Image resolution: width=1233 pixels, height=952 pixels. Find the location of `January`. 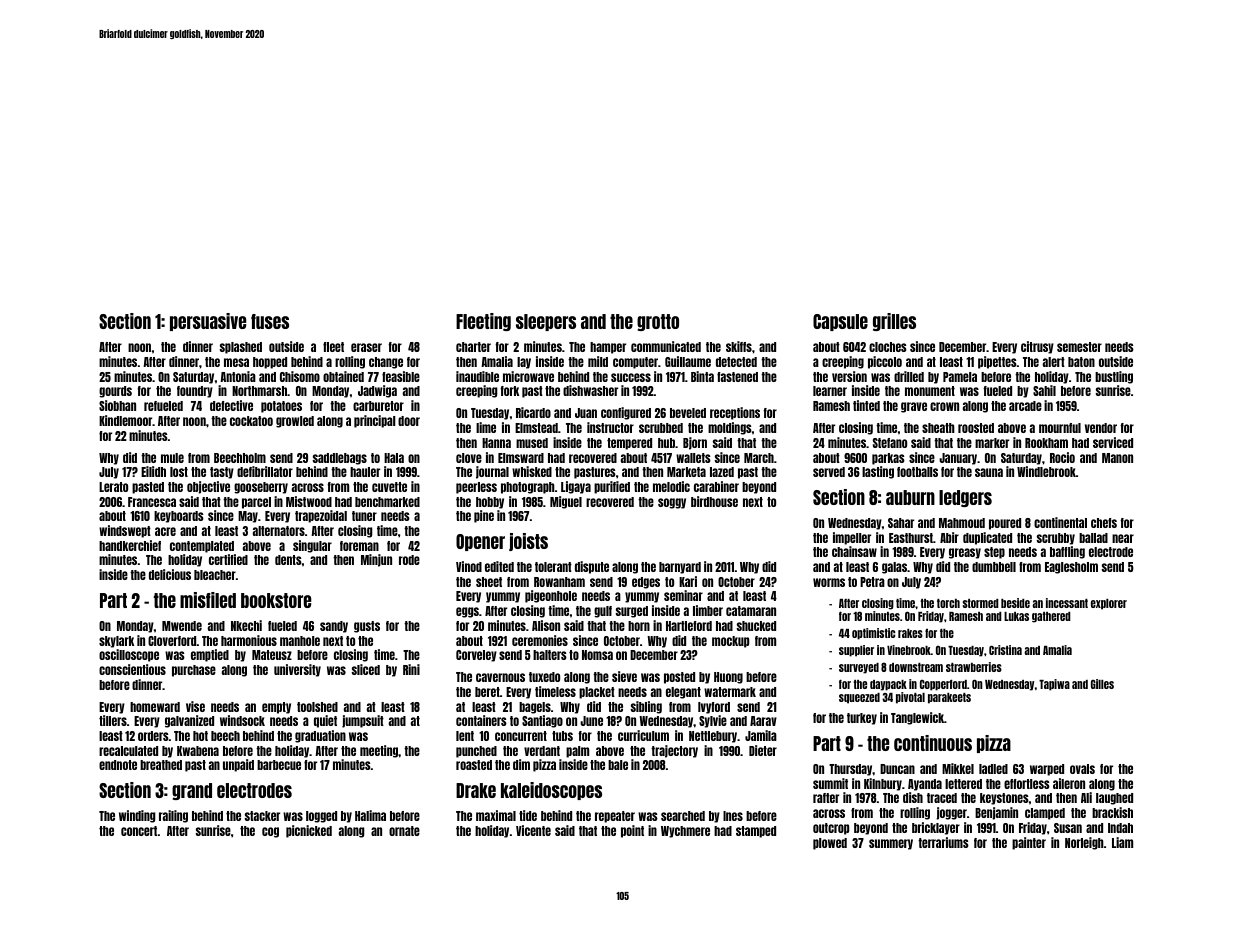

January is located at coordinates (958, 459).
